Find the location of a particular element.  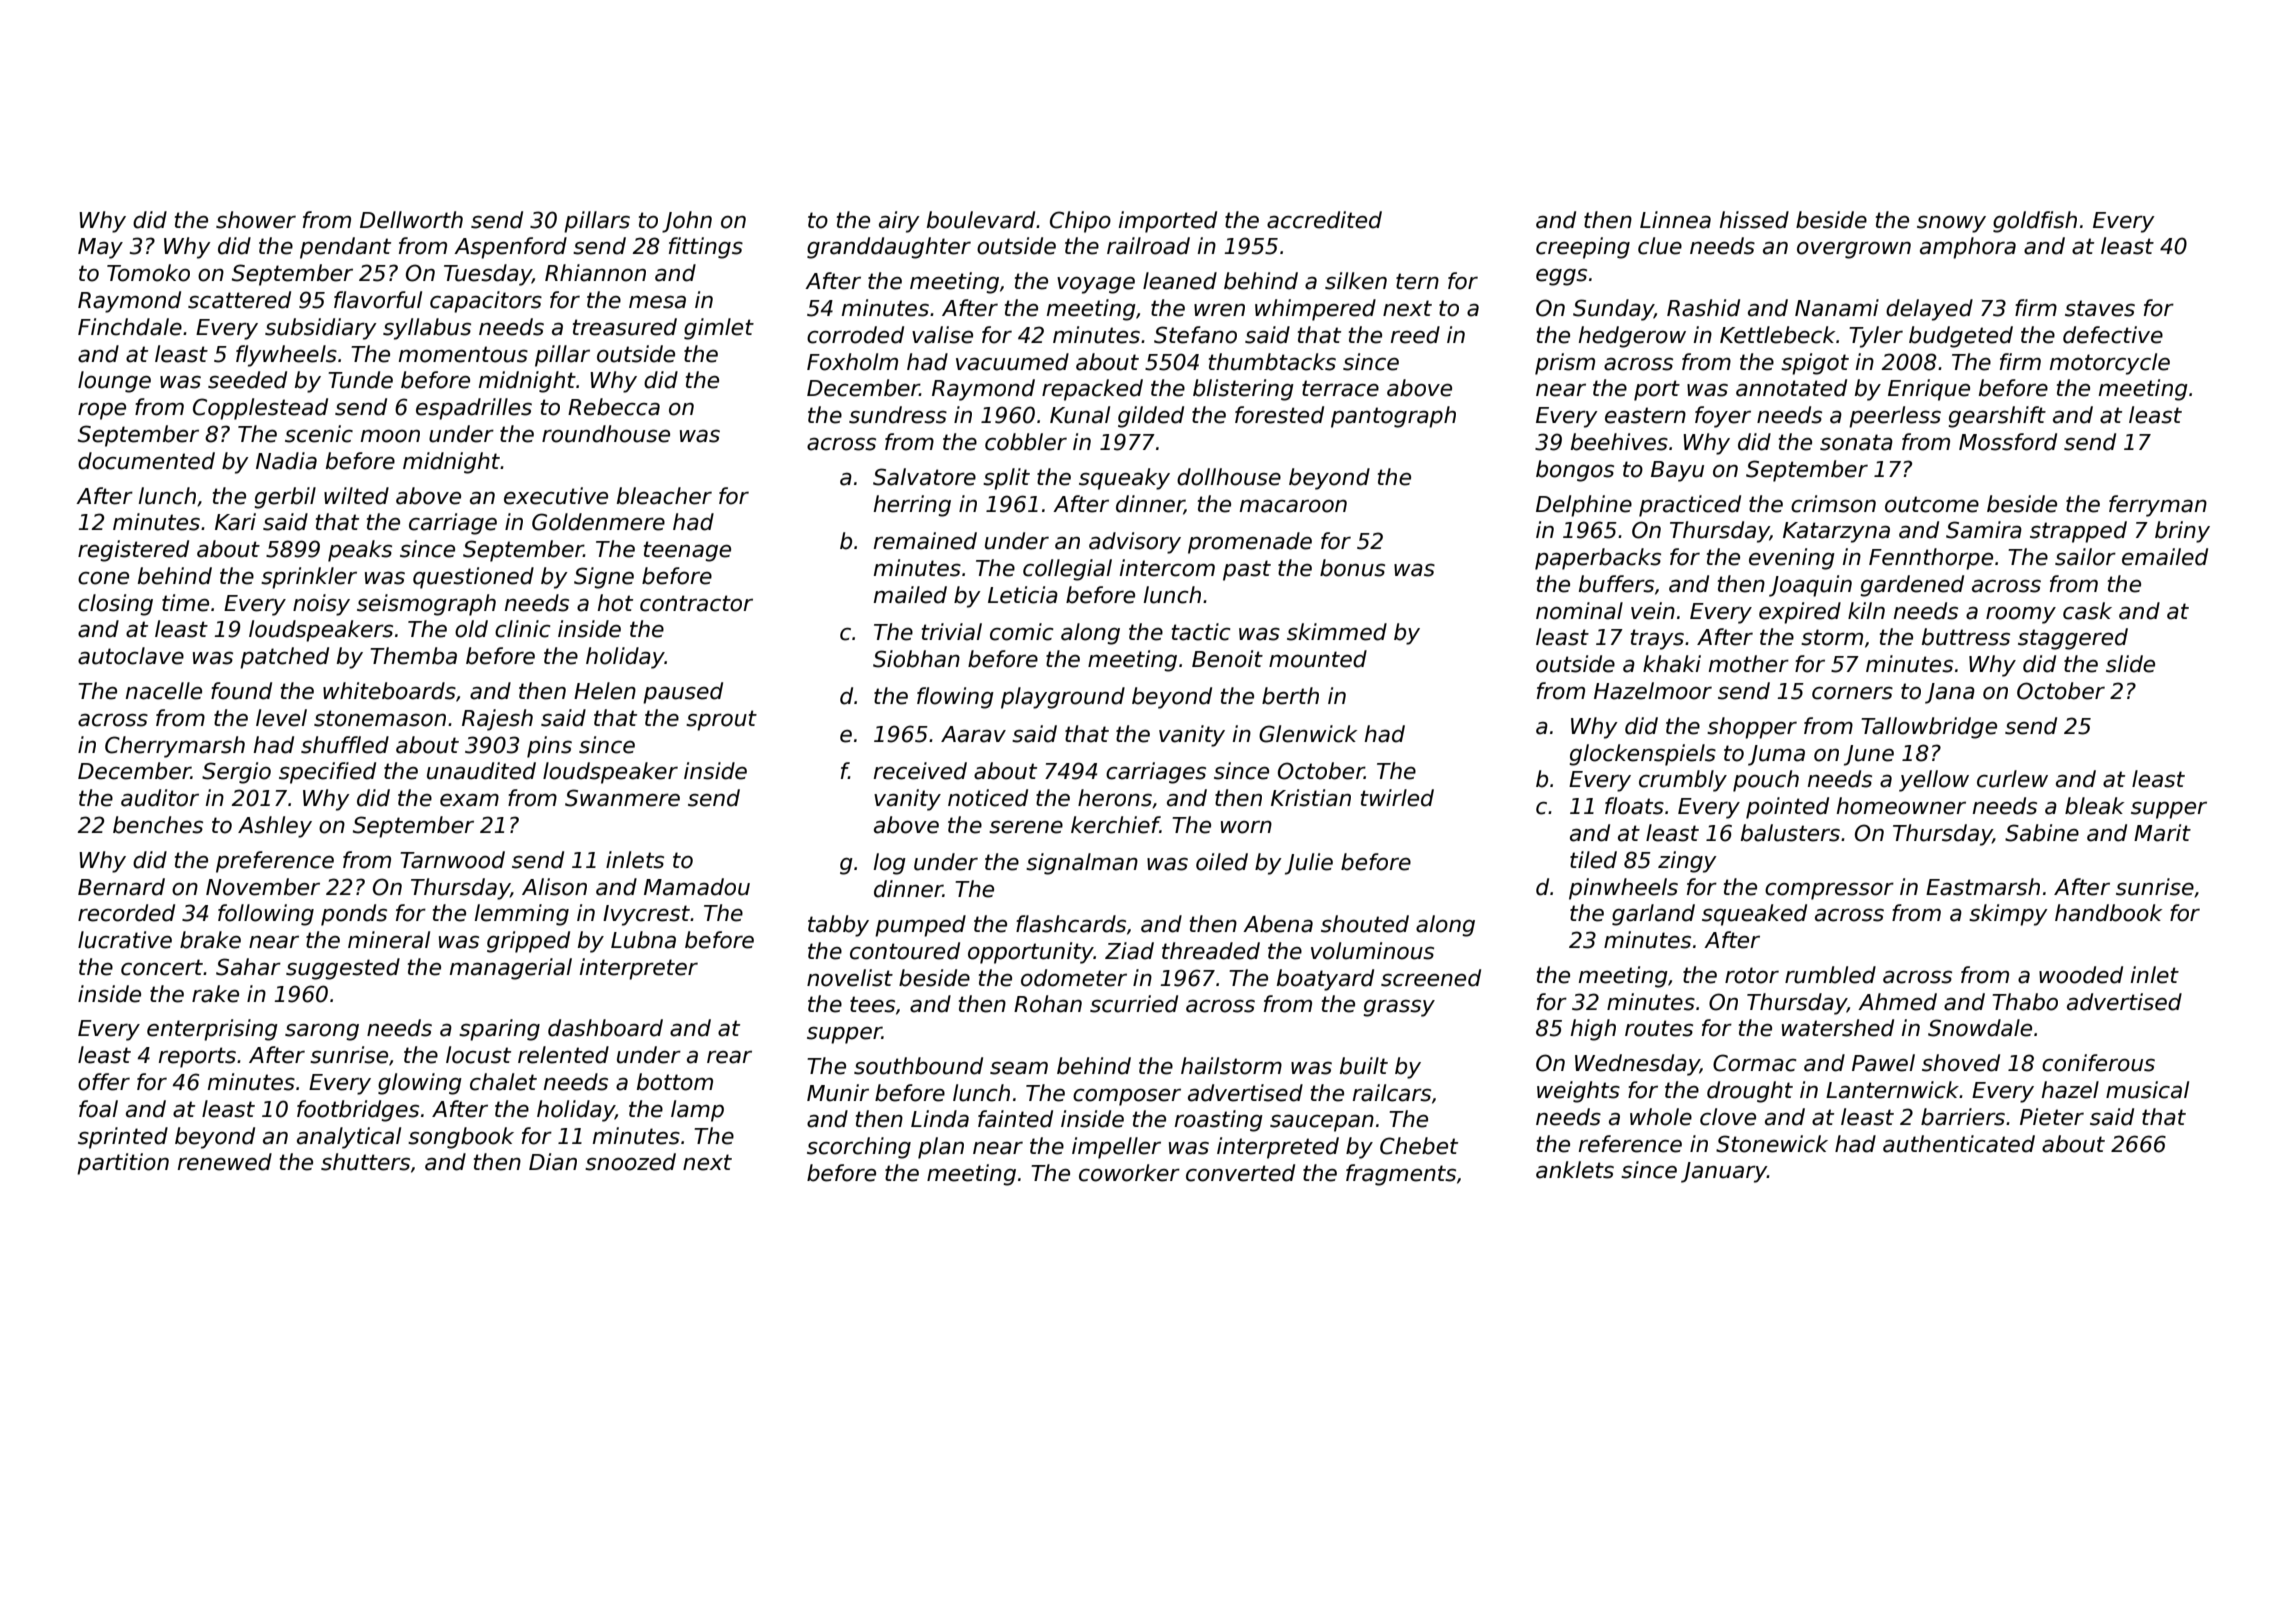

sonata is located at coordinates (1856, 442).
